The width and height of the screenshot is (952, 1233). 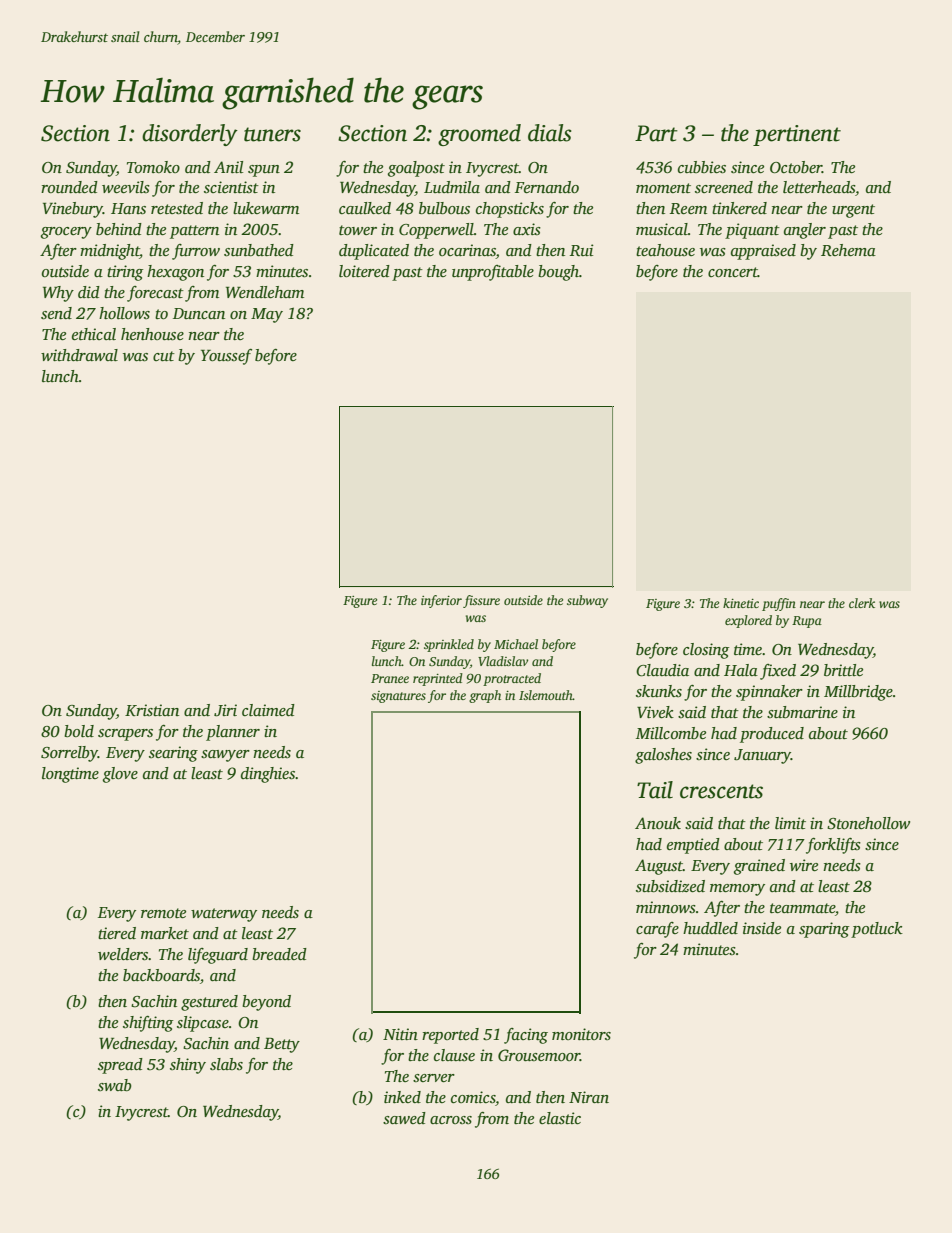 I want to click on spread, so click(x=120, y=1066).
